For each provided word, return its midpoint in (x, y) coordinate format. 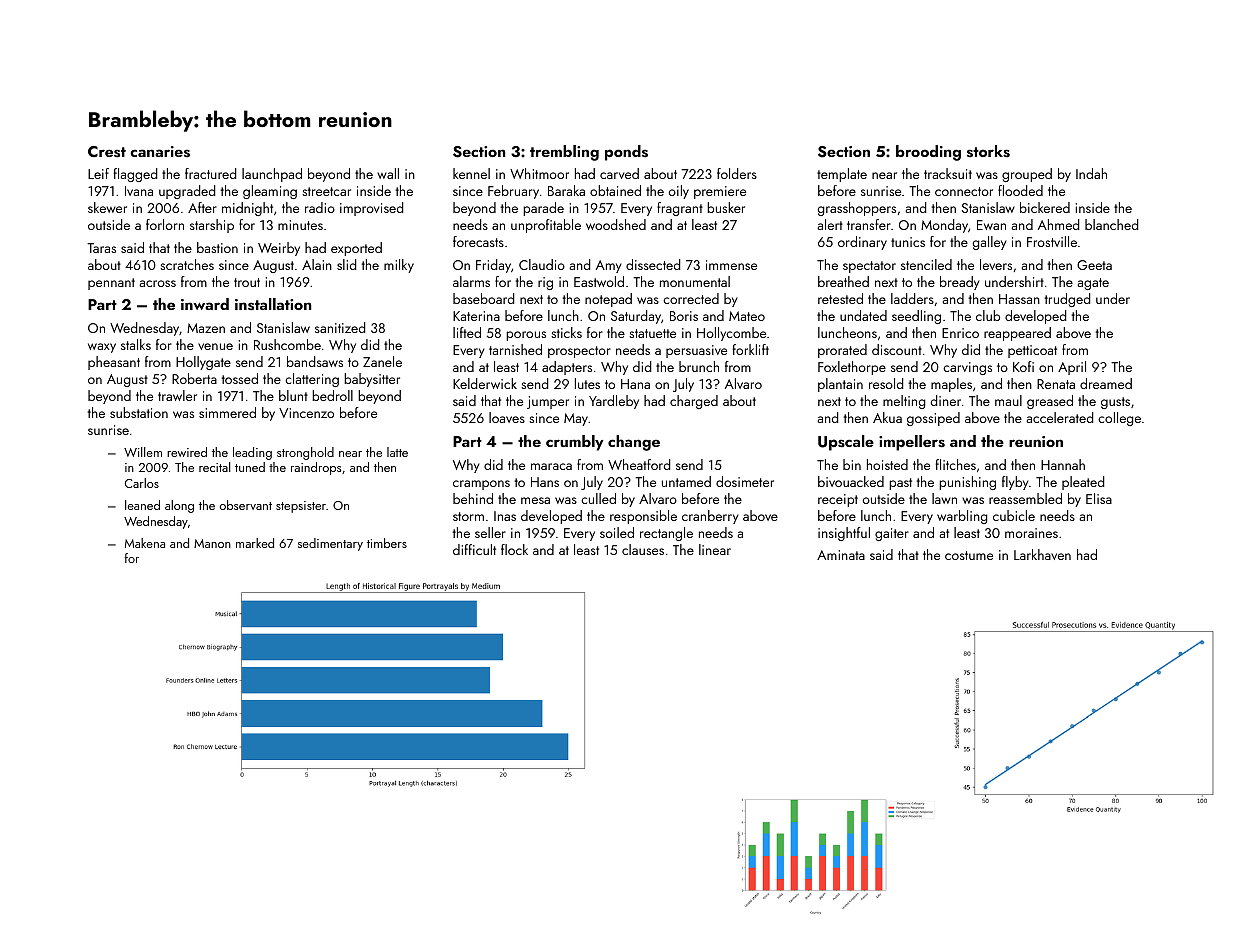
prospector (579, 352)
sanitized (340, 327)
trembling (564, 153)
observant (246, 505)
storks (988, 151)
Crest (107, 152)
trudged (1067, 300)
